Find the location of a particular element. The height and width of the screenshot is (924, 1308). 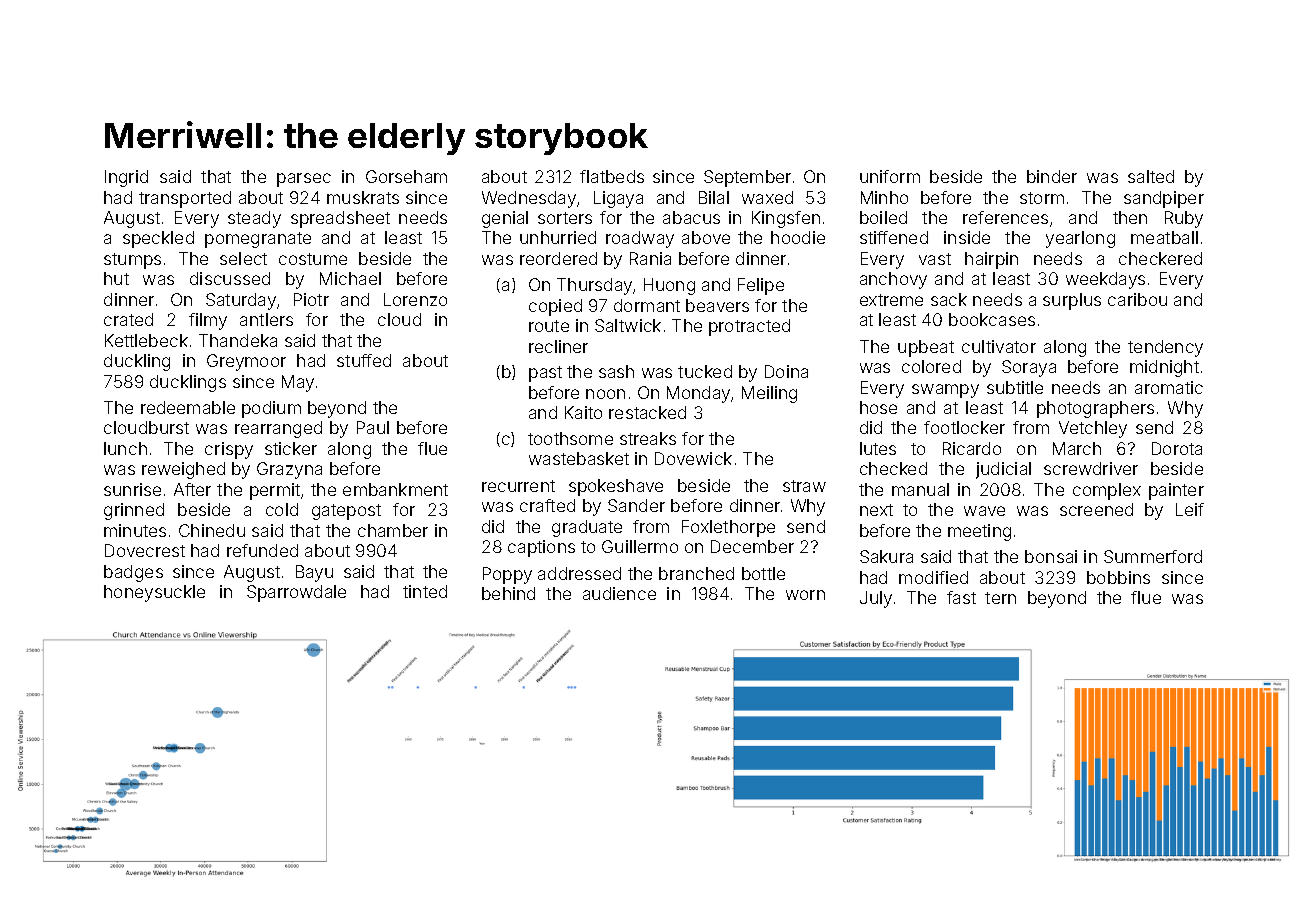

storm is located at coordinates (1042, 198).
